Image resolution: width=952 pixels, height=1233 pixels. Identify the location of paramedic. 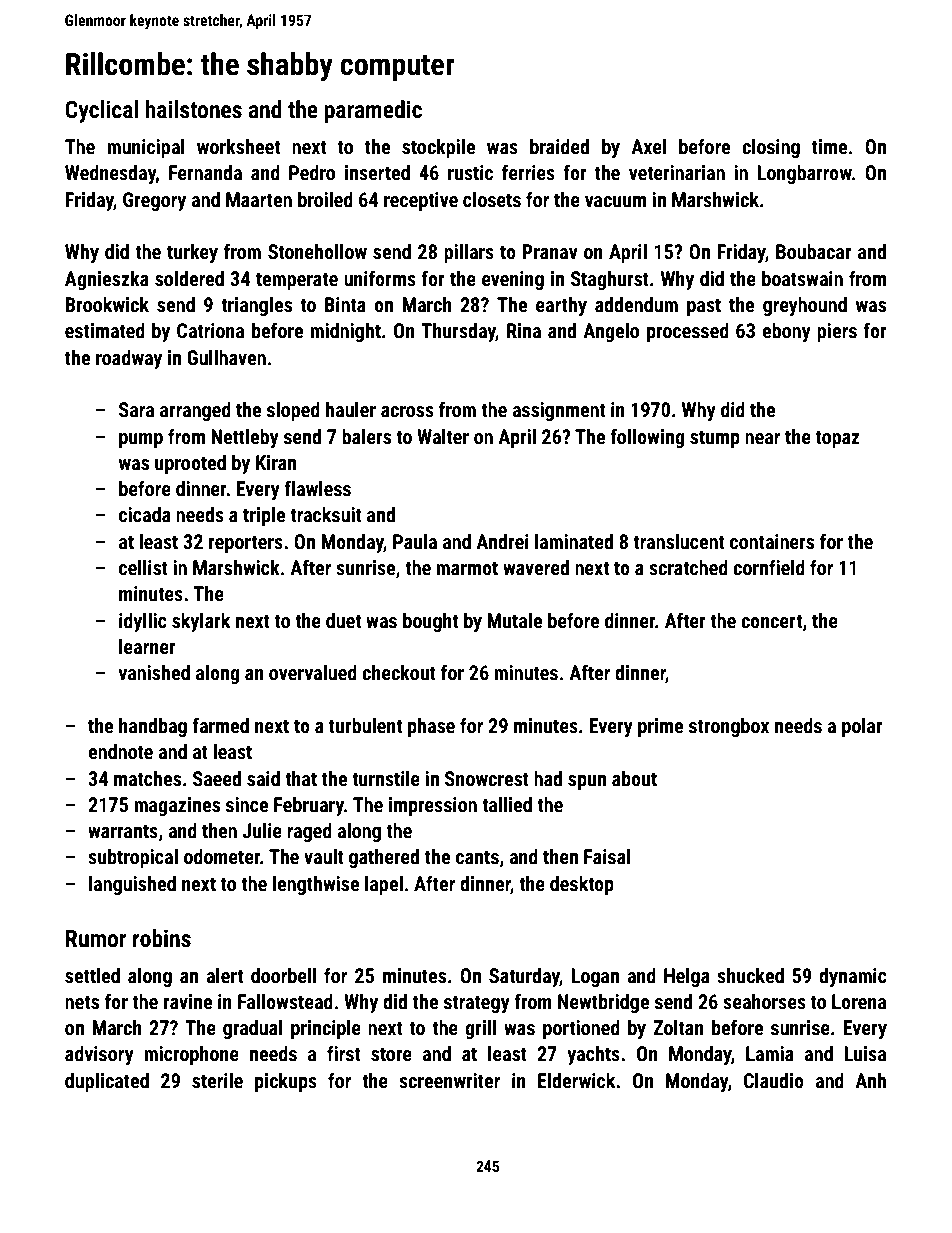
(373, 111).
